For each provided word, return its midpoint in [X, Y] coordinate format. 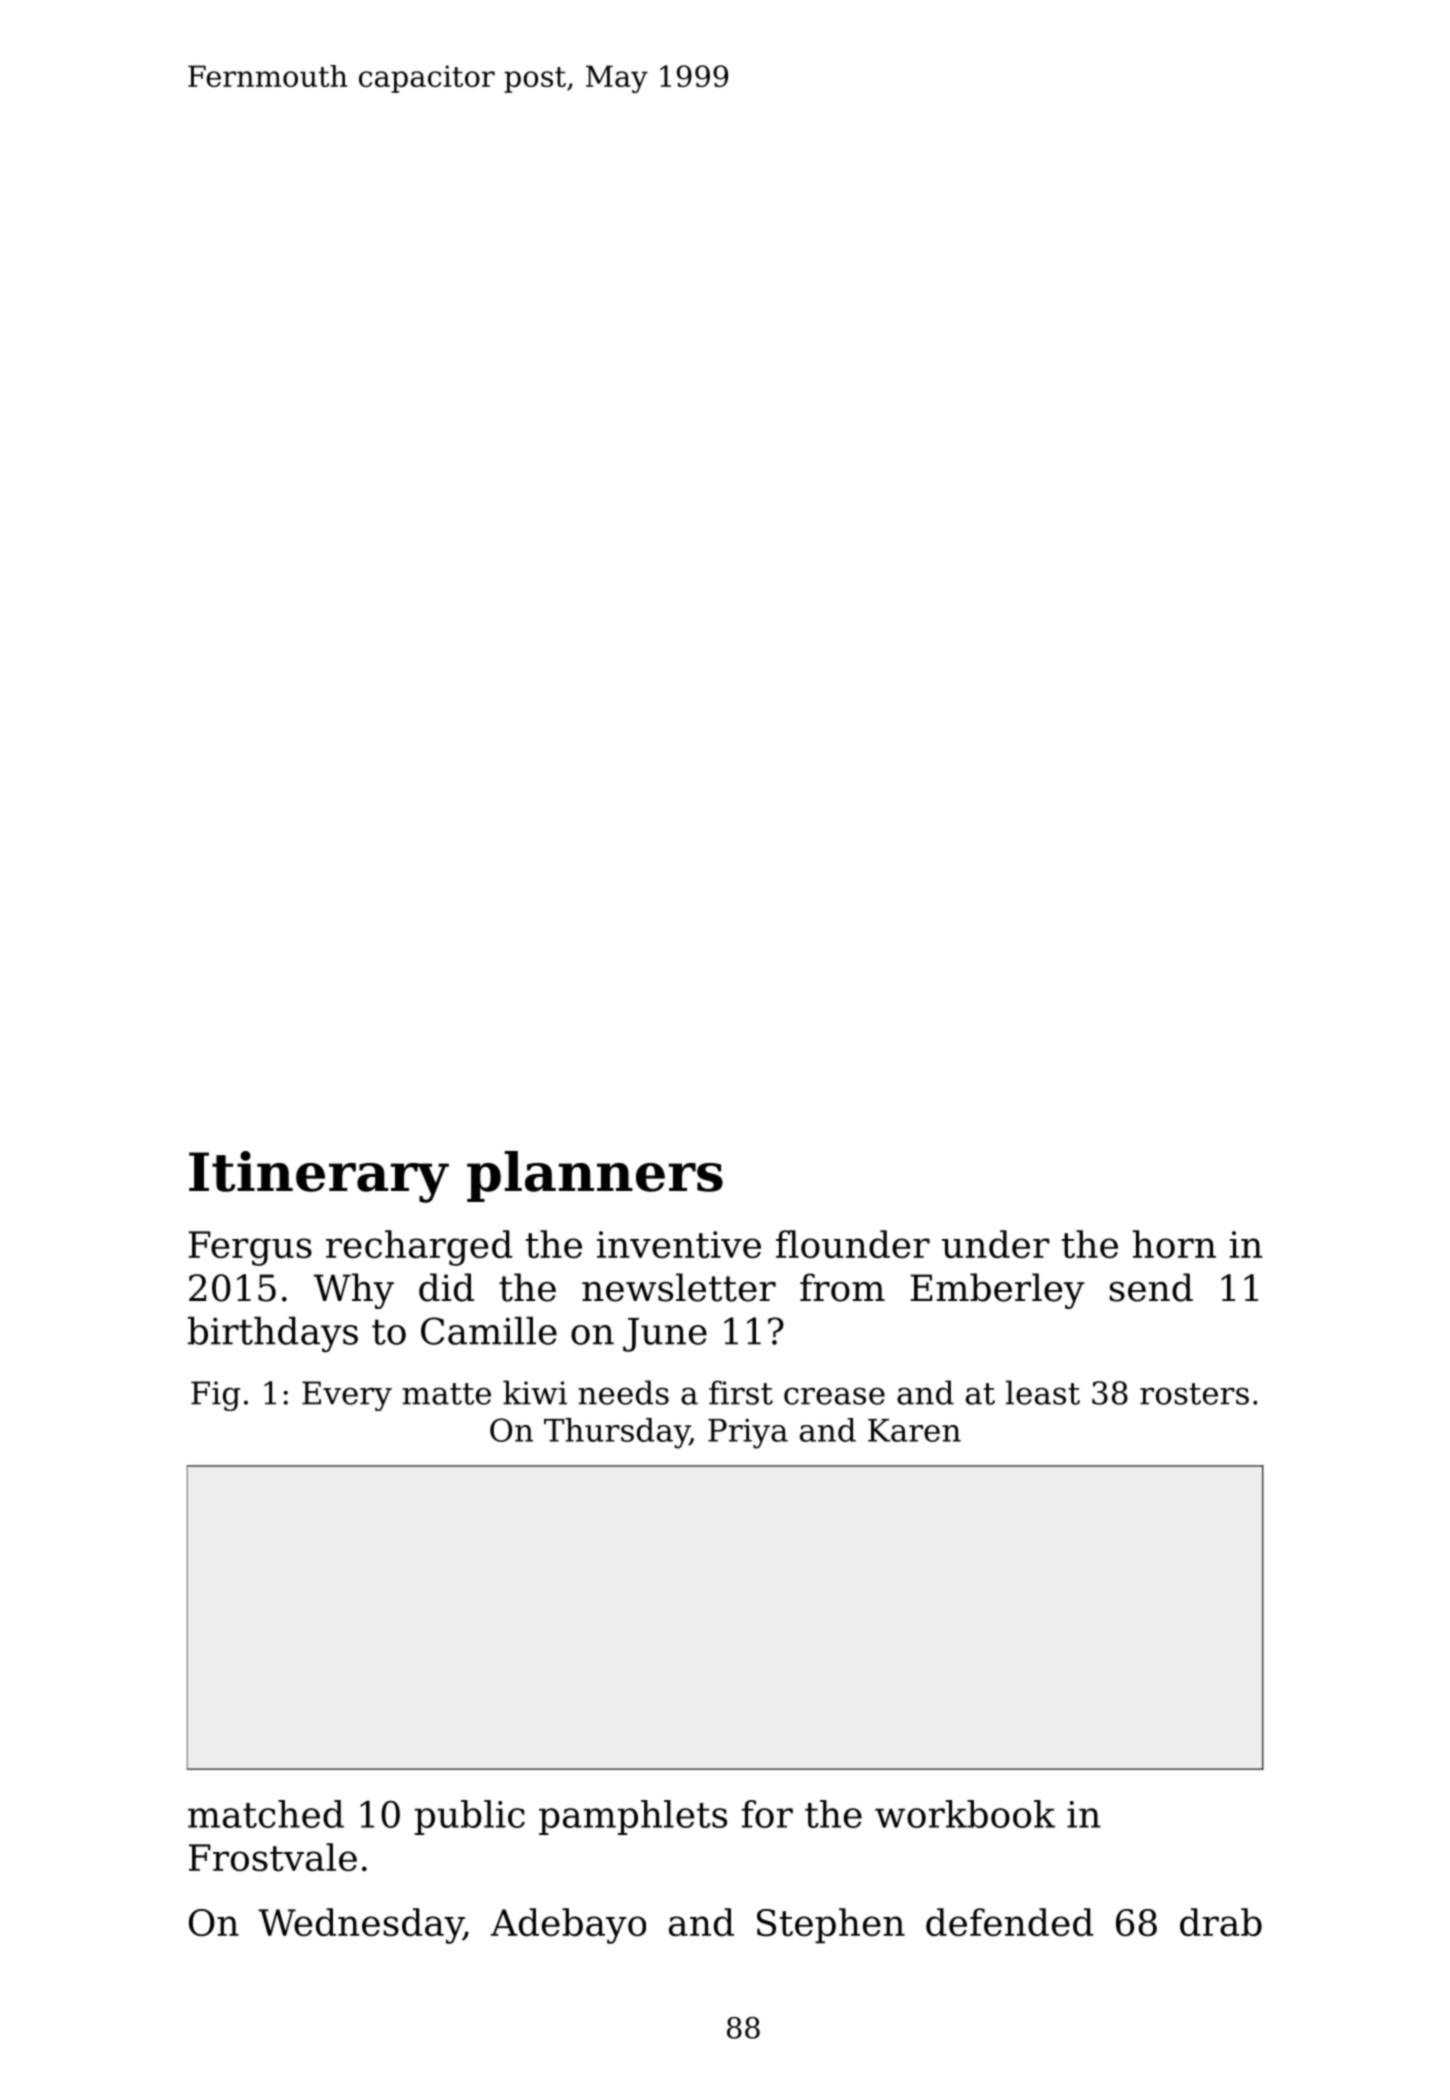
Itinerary [319, 1177]
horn [1174, 1244]
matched [266, 1814]
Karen [914, 1430]
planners [595, 1176]
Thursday [617, 1433]
